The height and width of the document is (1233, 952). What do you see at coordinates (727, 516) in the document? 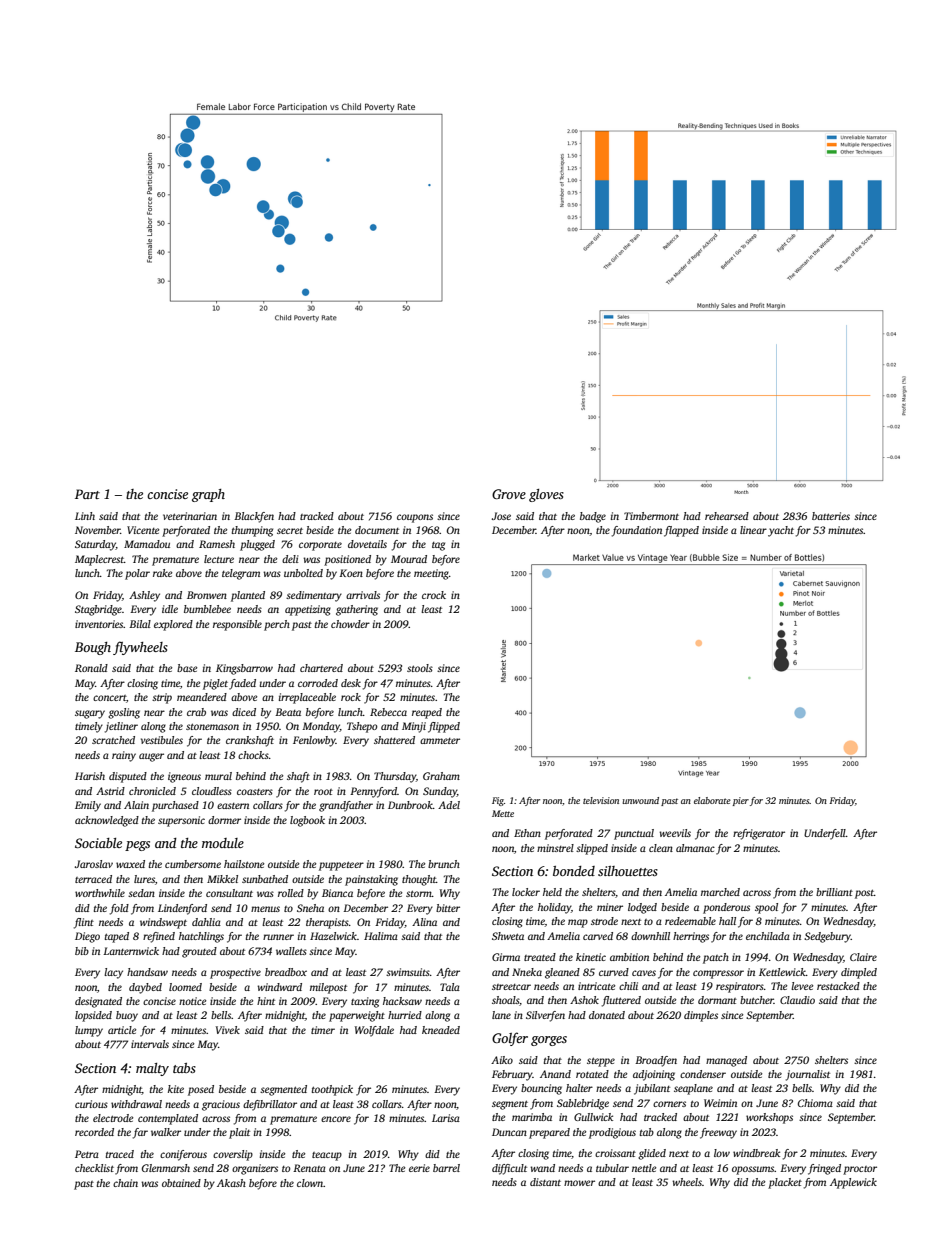
I see `rehearsed` at bounding box center [727, 516].
